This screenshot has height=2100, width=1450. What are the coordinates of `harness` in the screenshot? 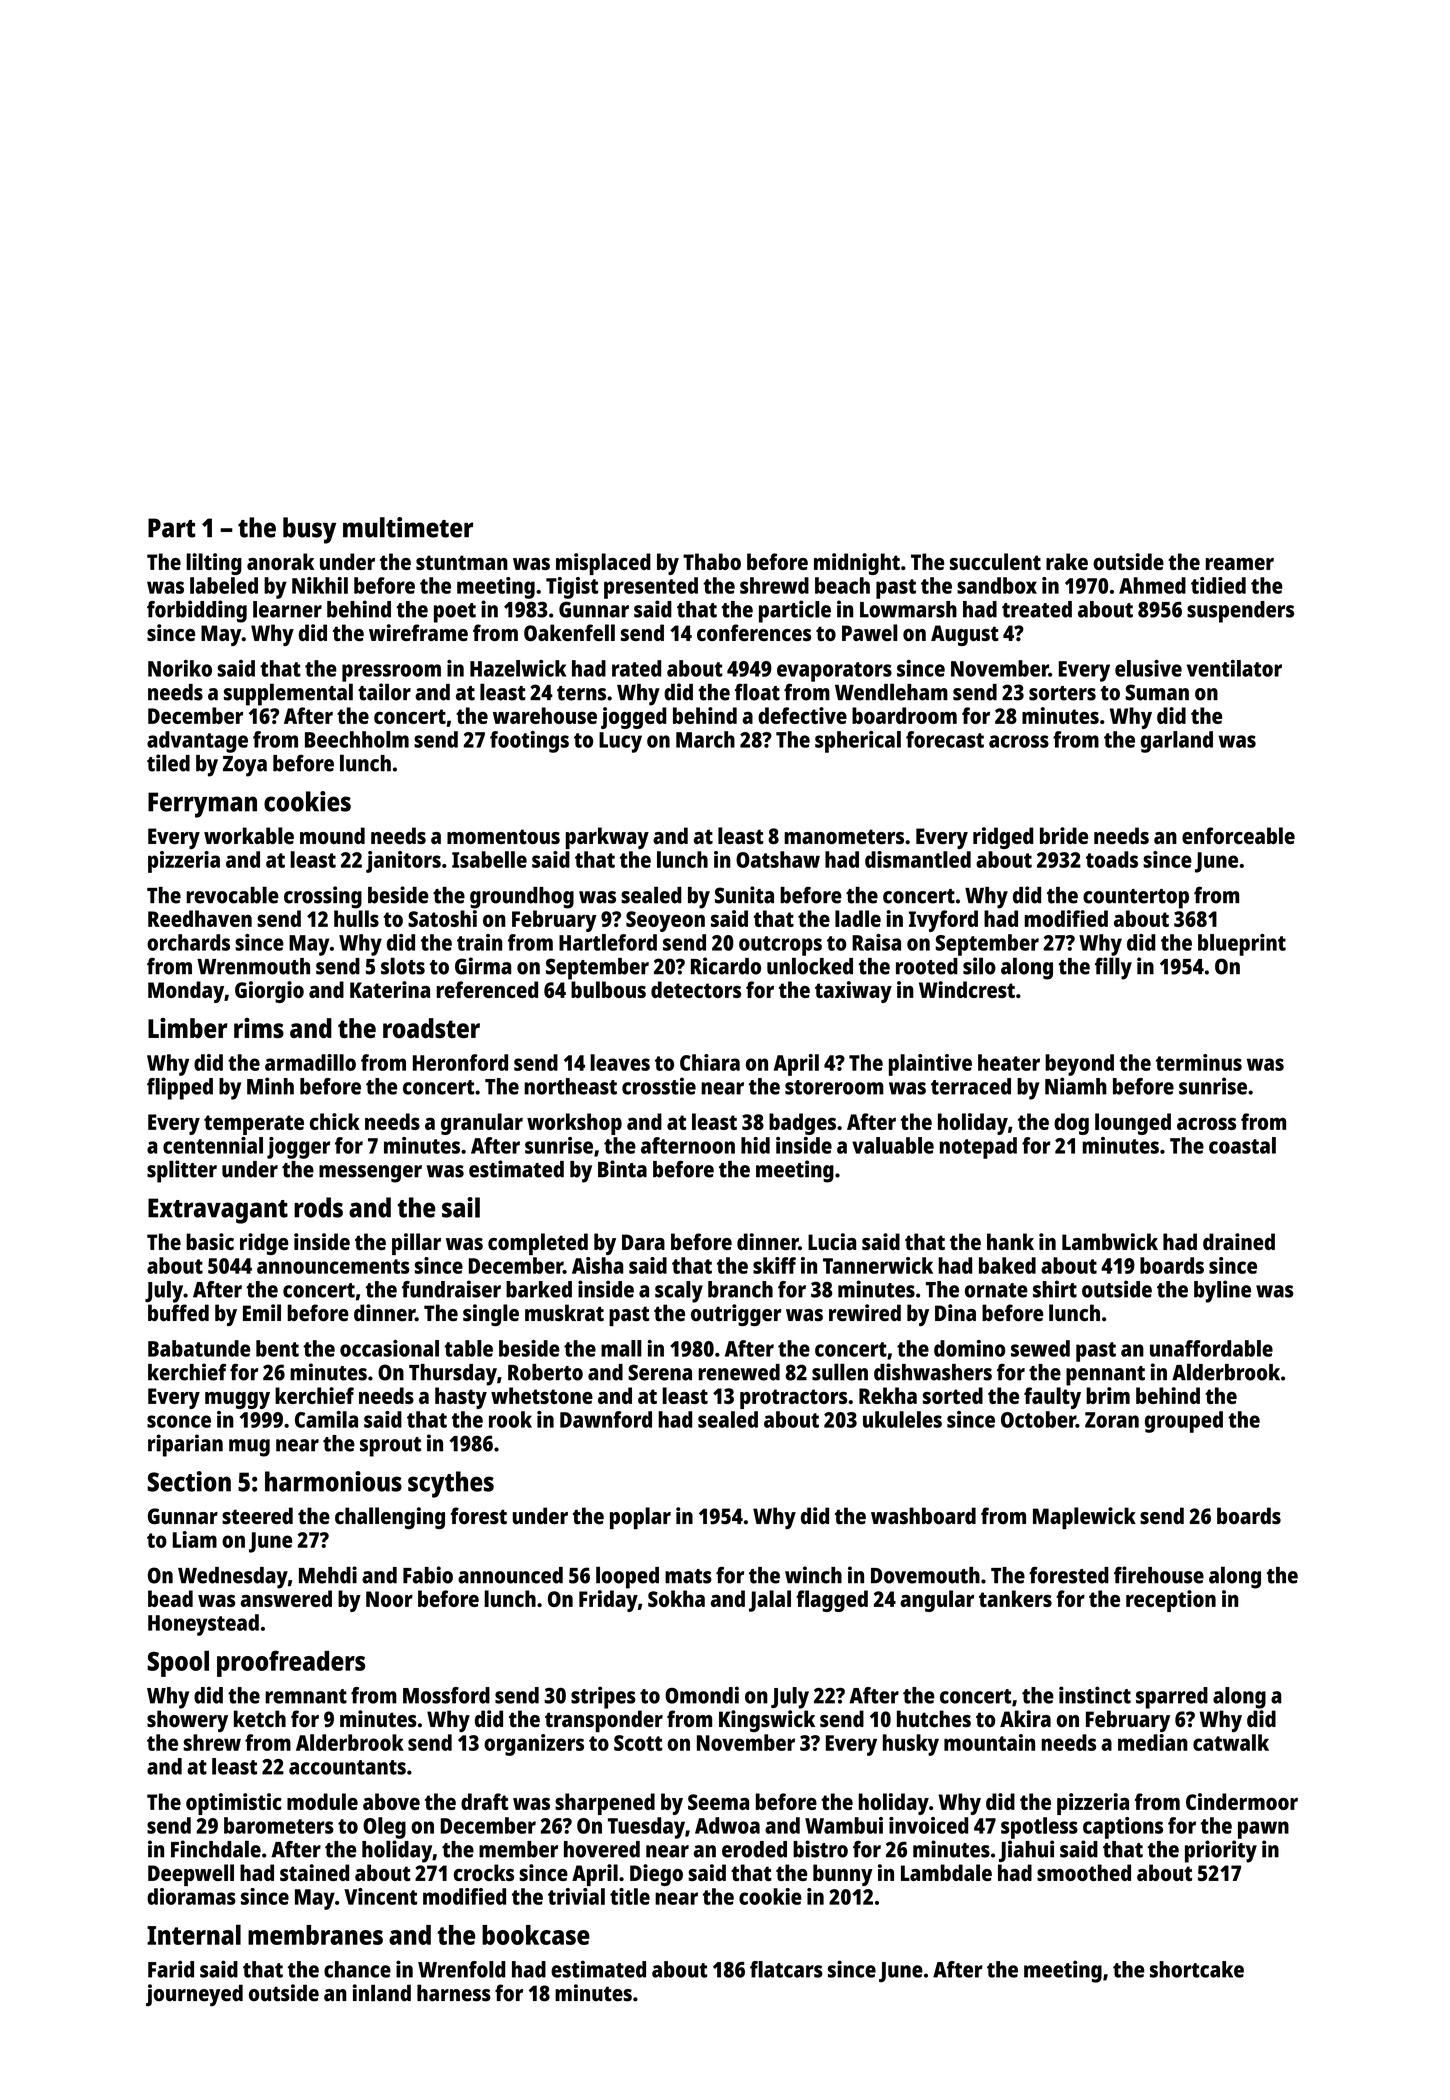 It's located at (454, 1993).
